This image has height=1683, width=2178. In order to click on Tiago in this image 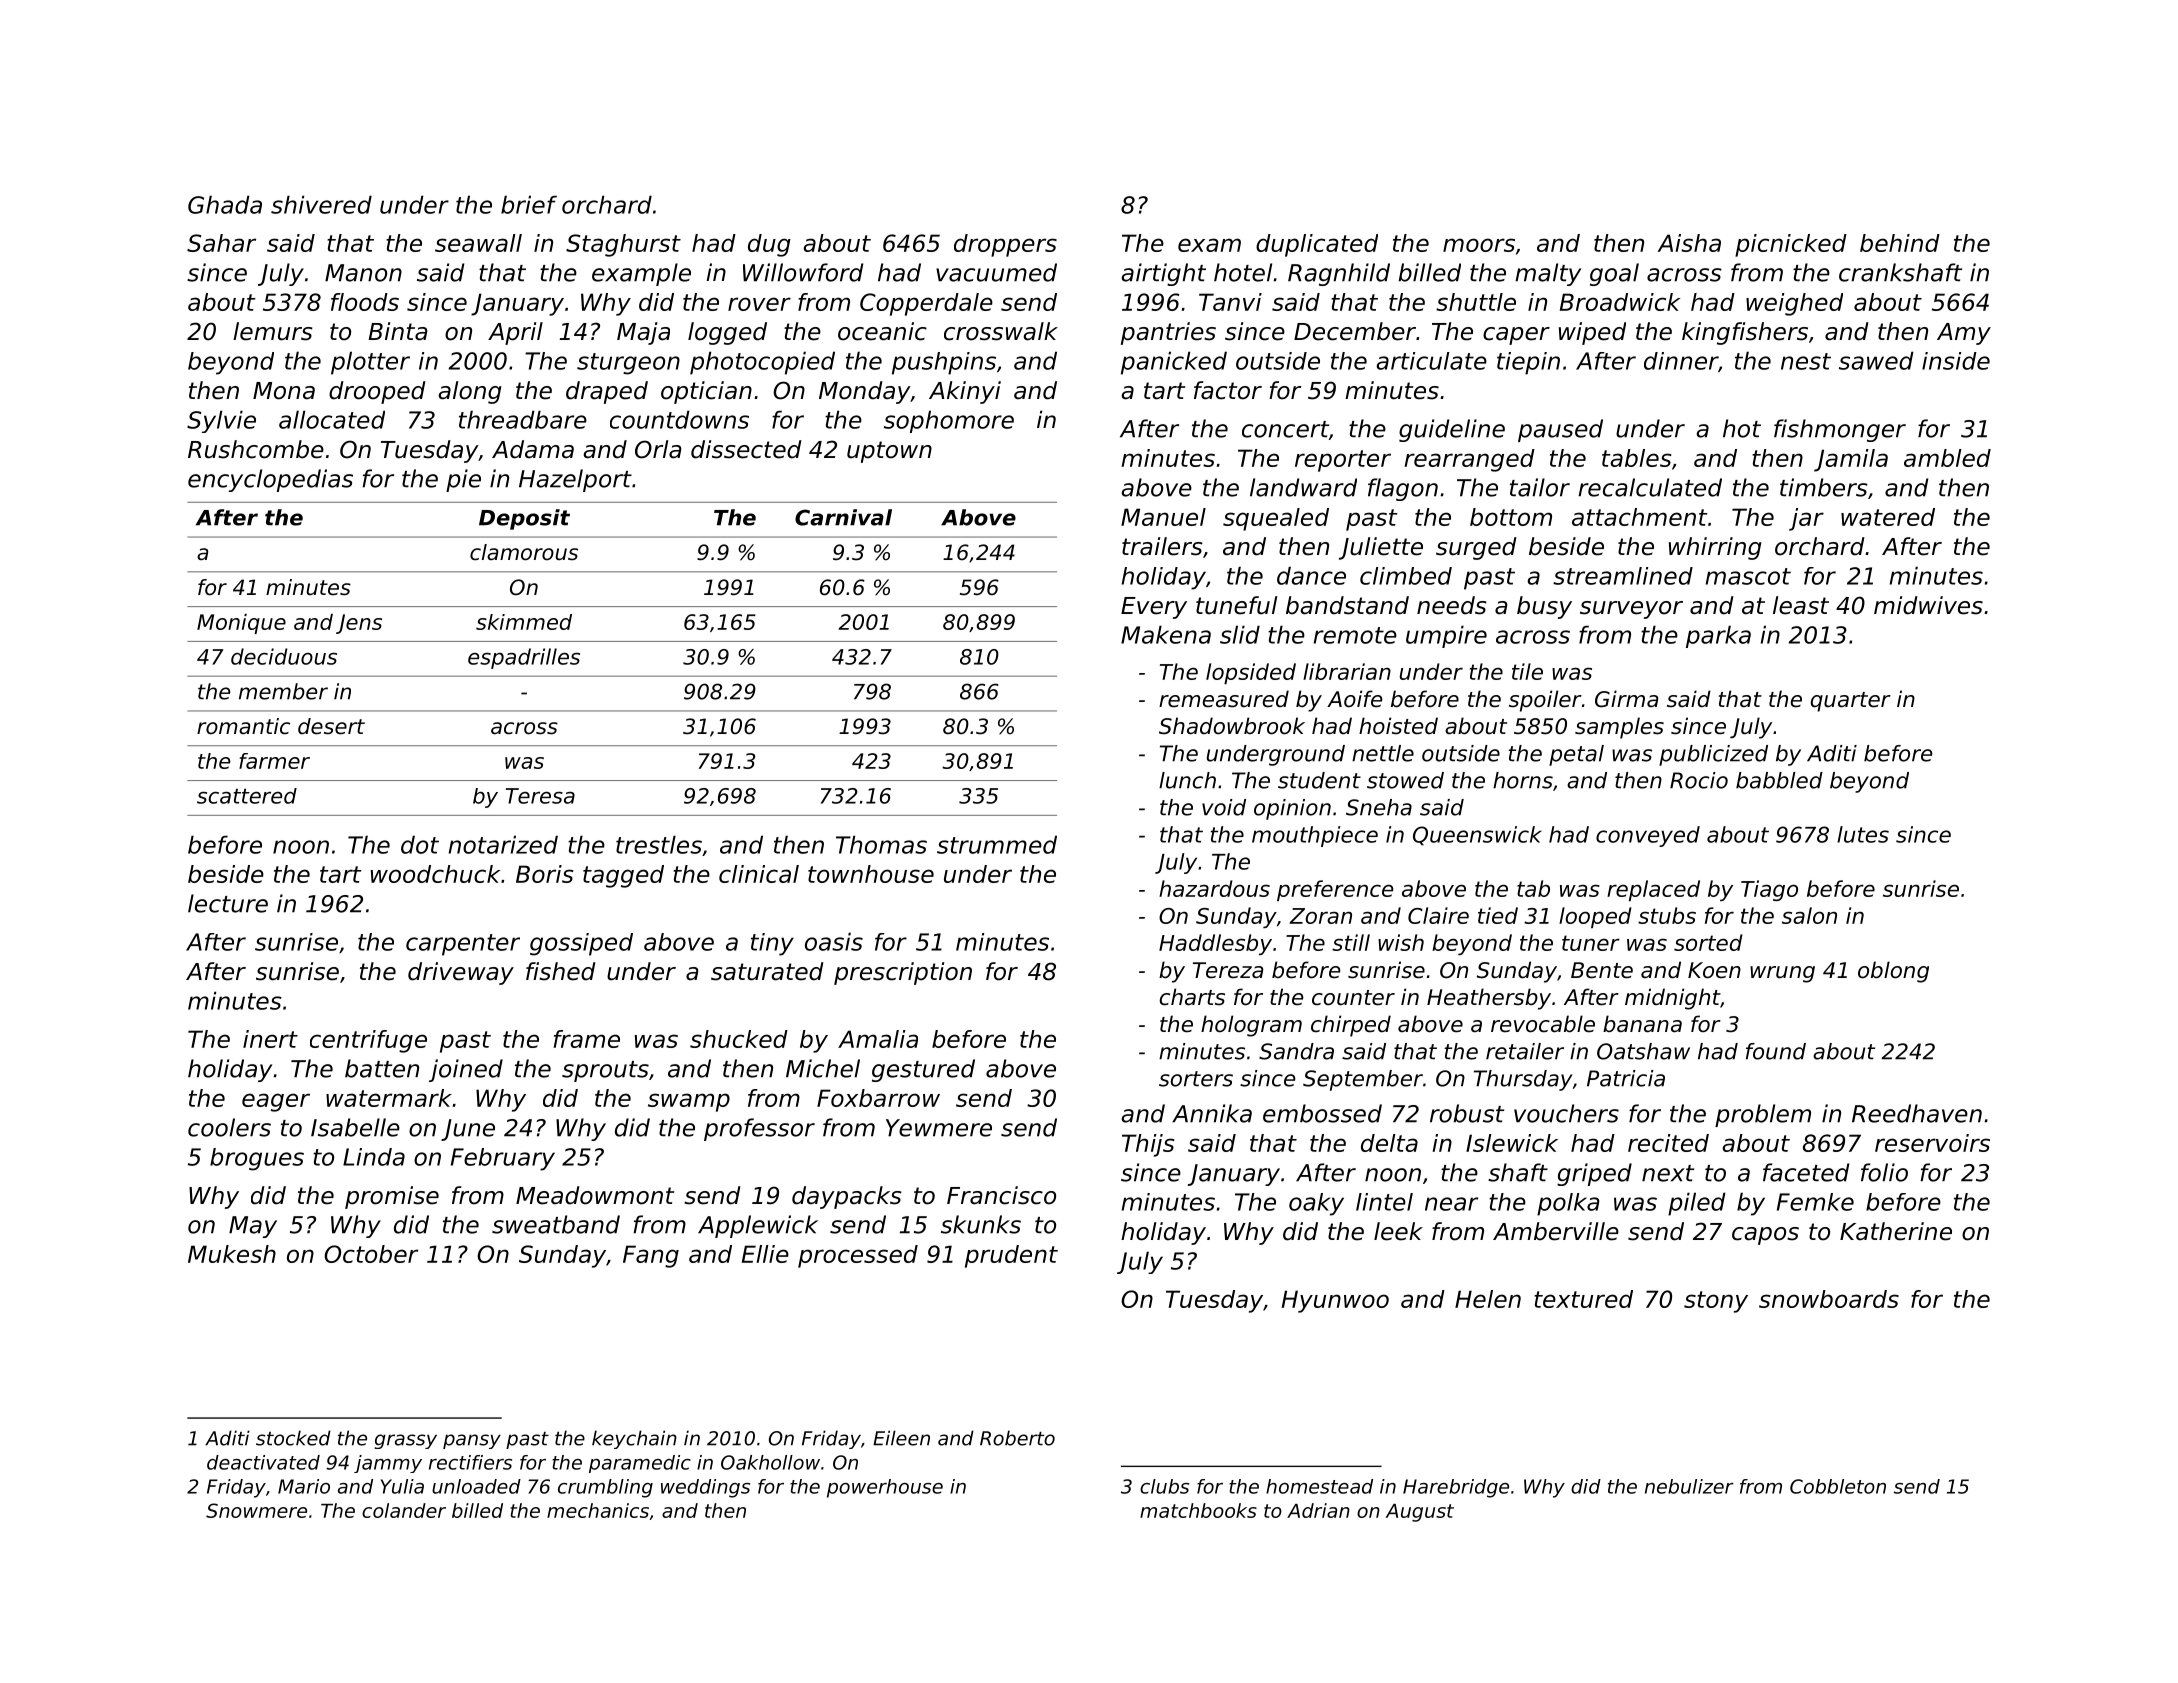, I will do `click(1769, 890)`.
